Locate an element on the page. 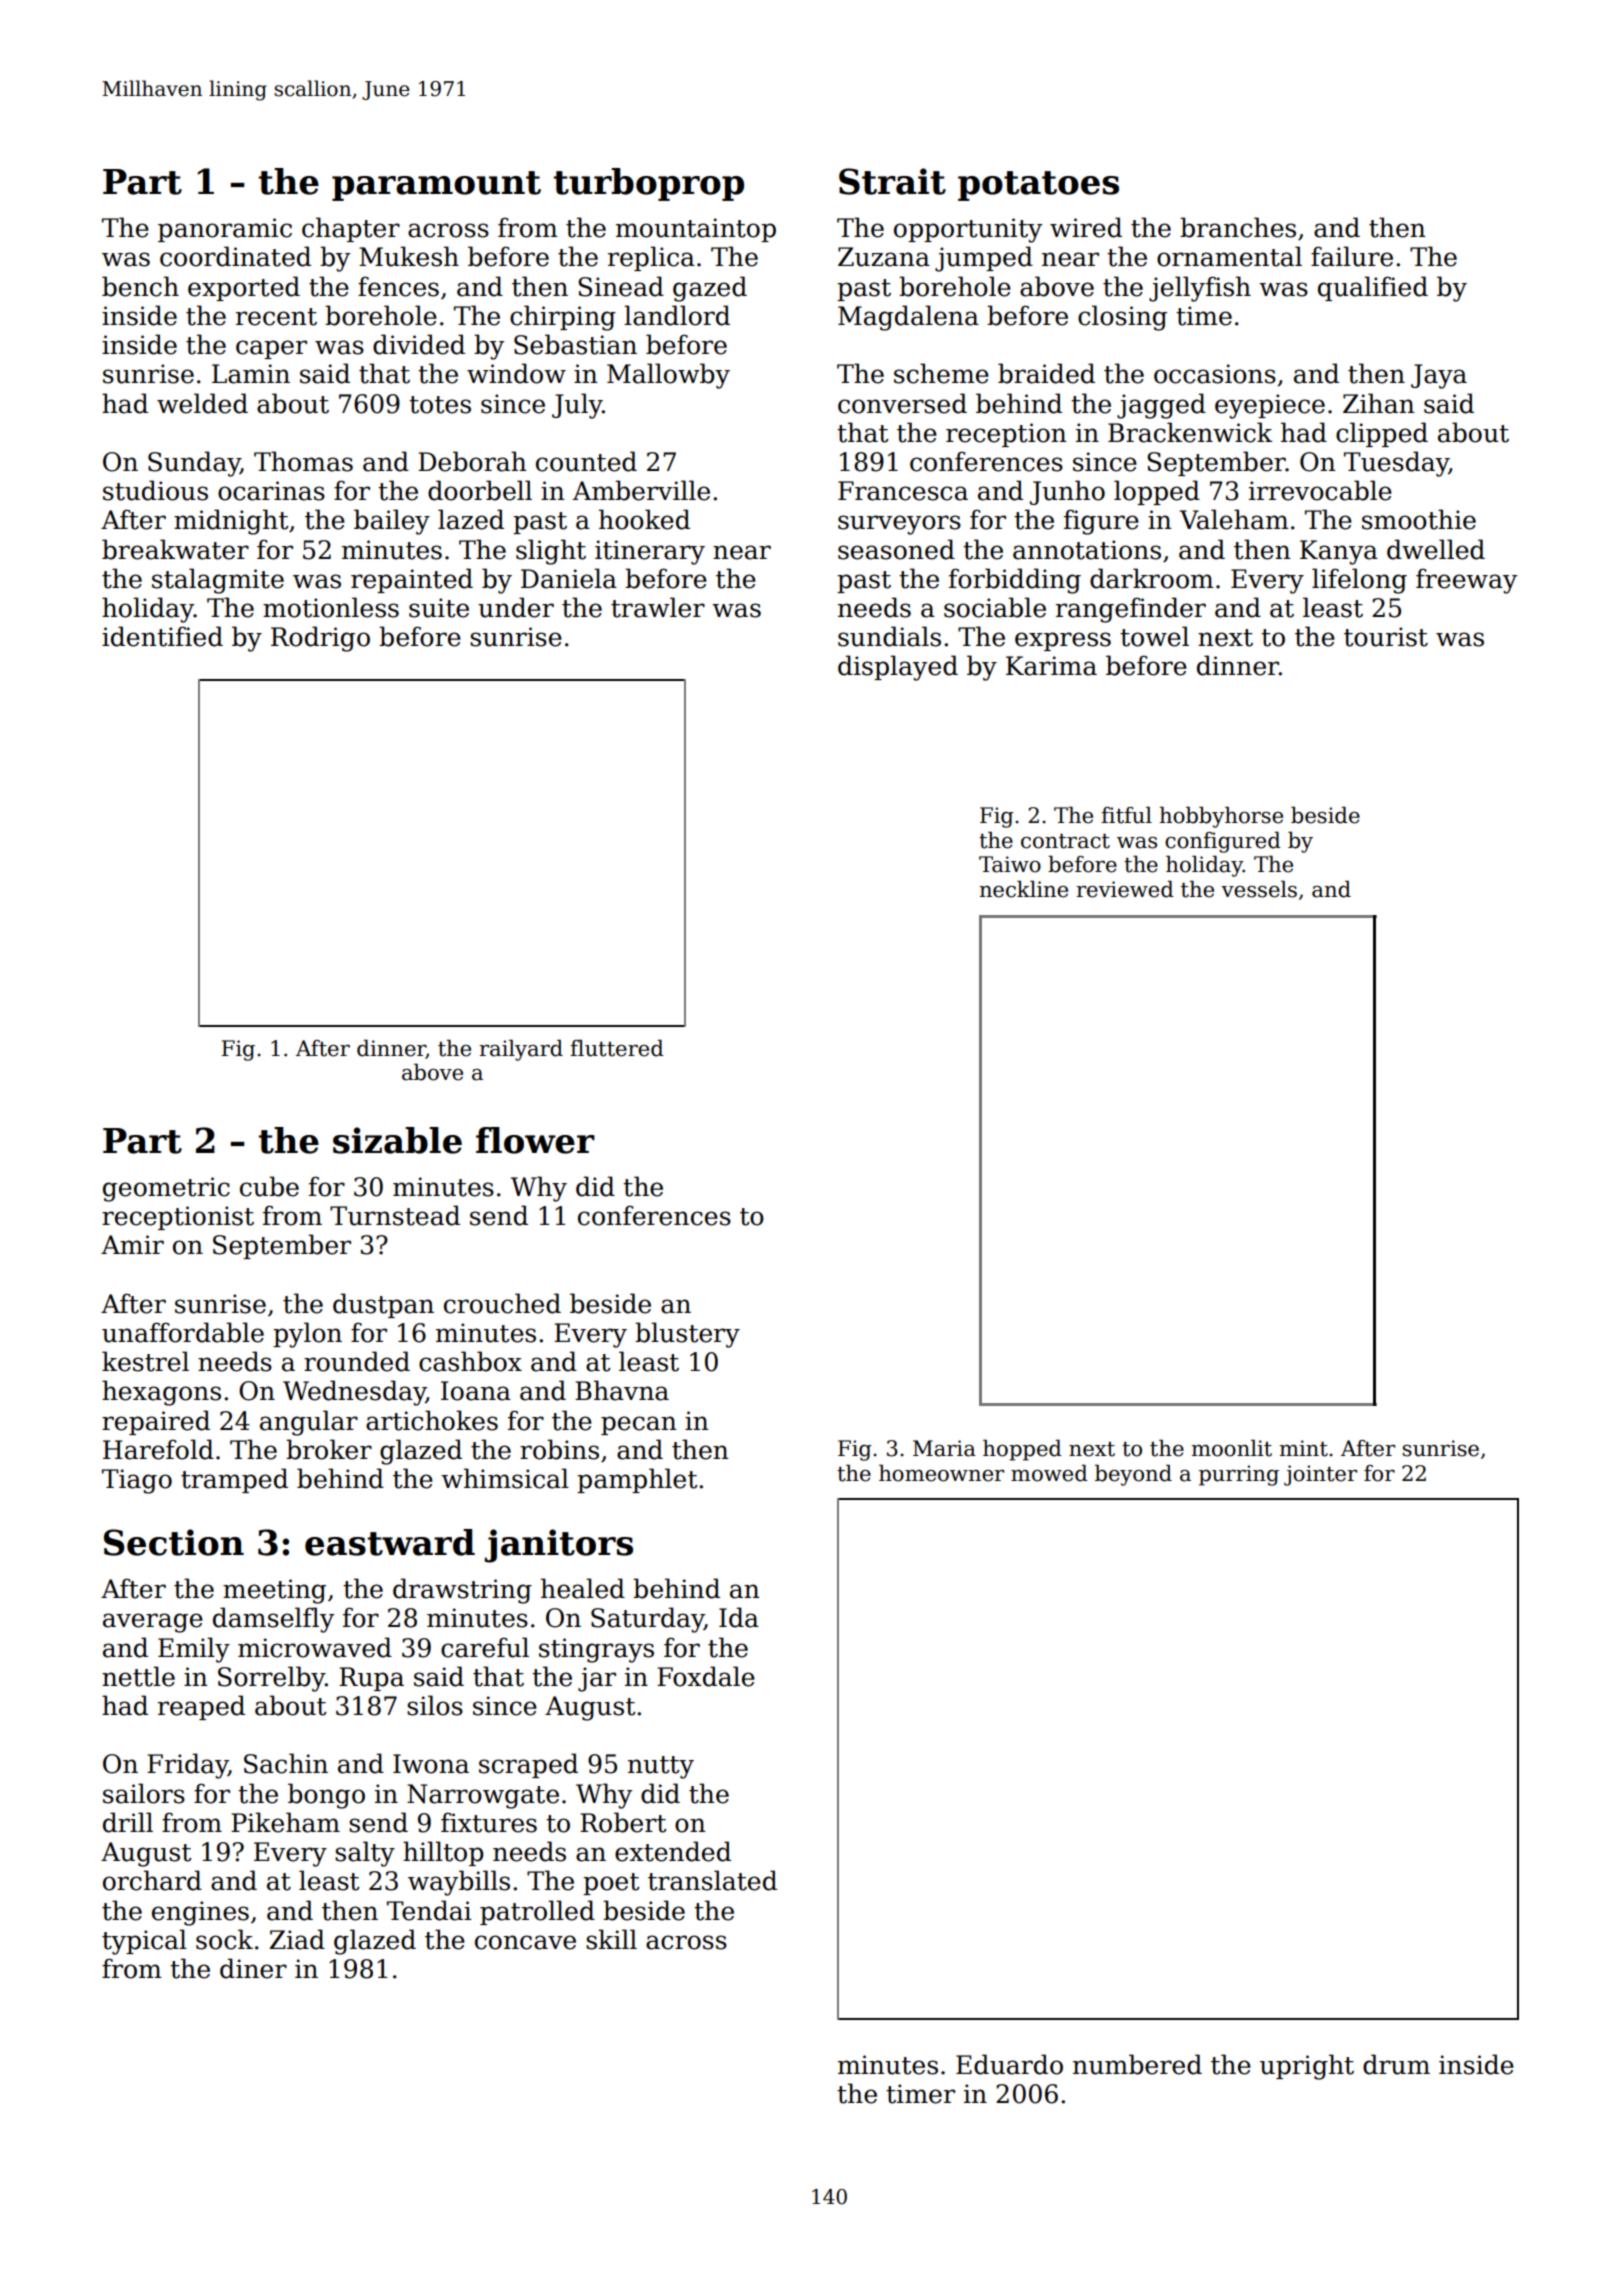 The width and height of the image is (1620, 2292). Rupa is located at coordinates (371, 1679).
